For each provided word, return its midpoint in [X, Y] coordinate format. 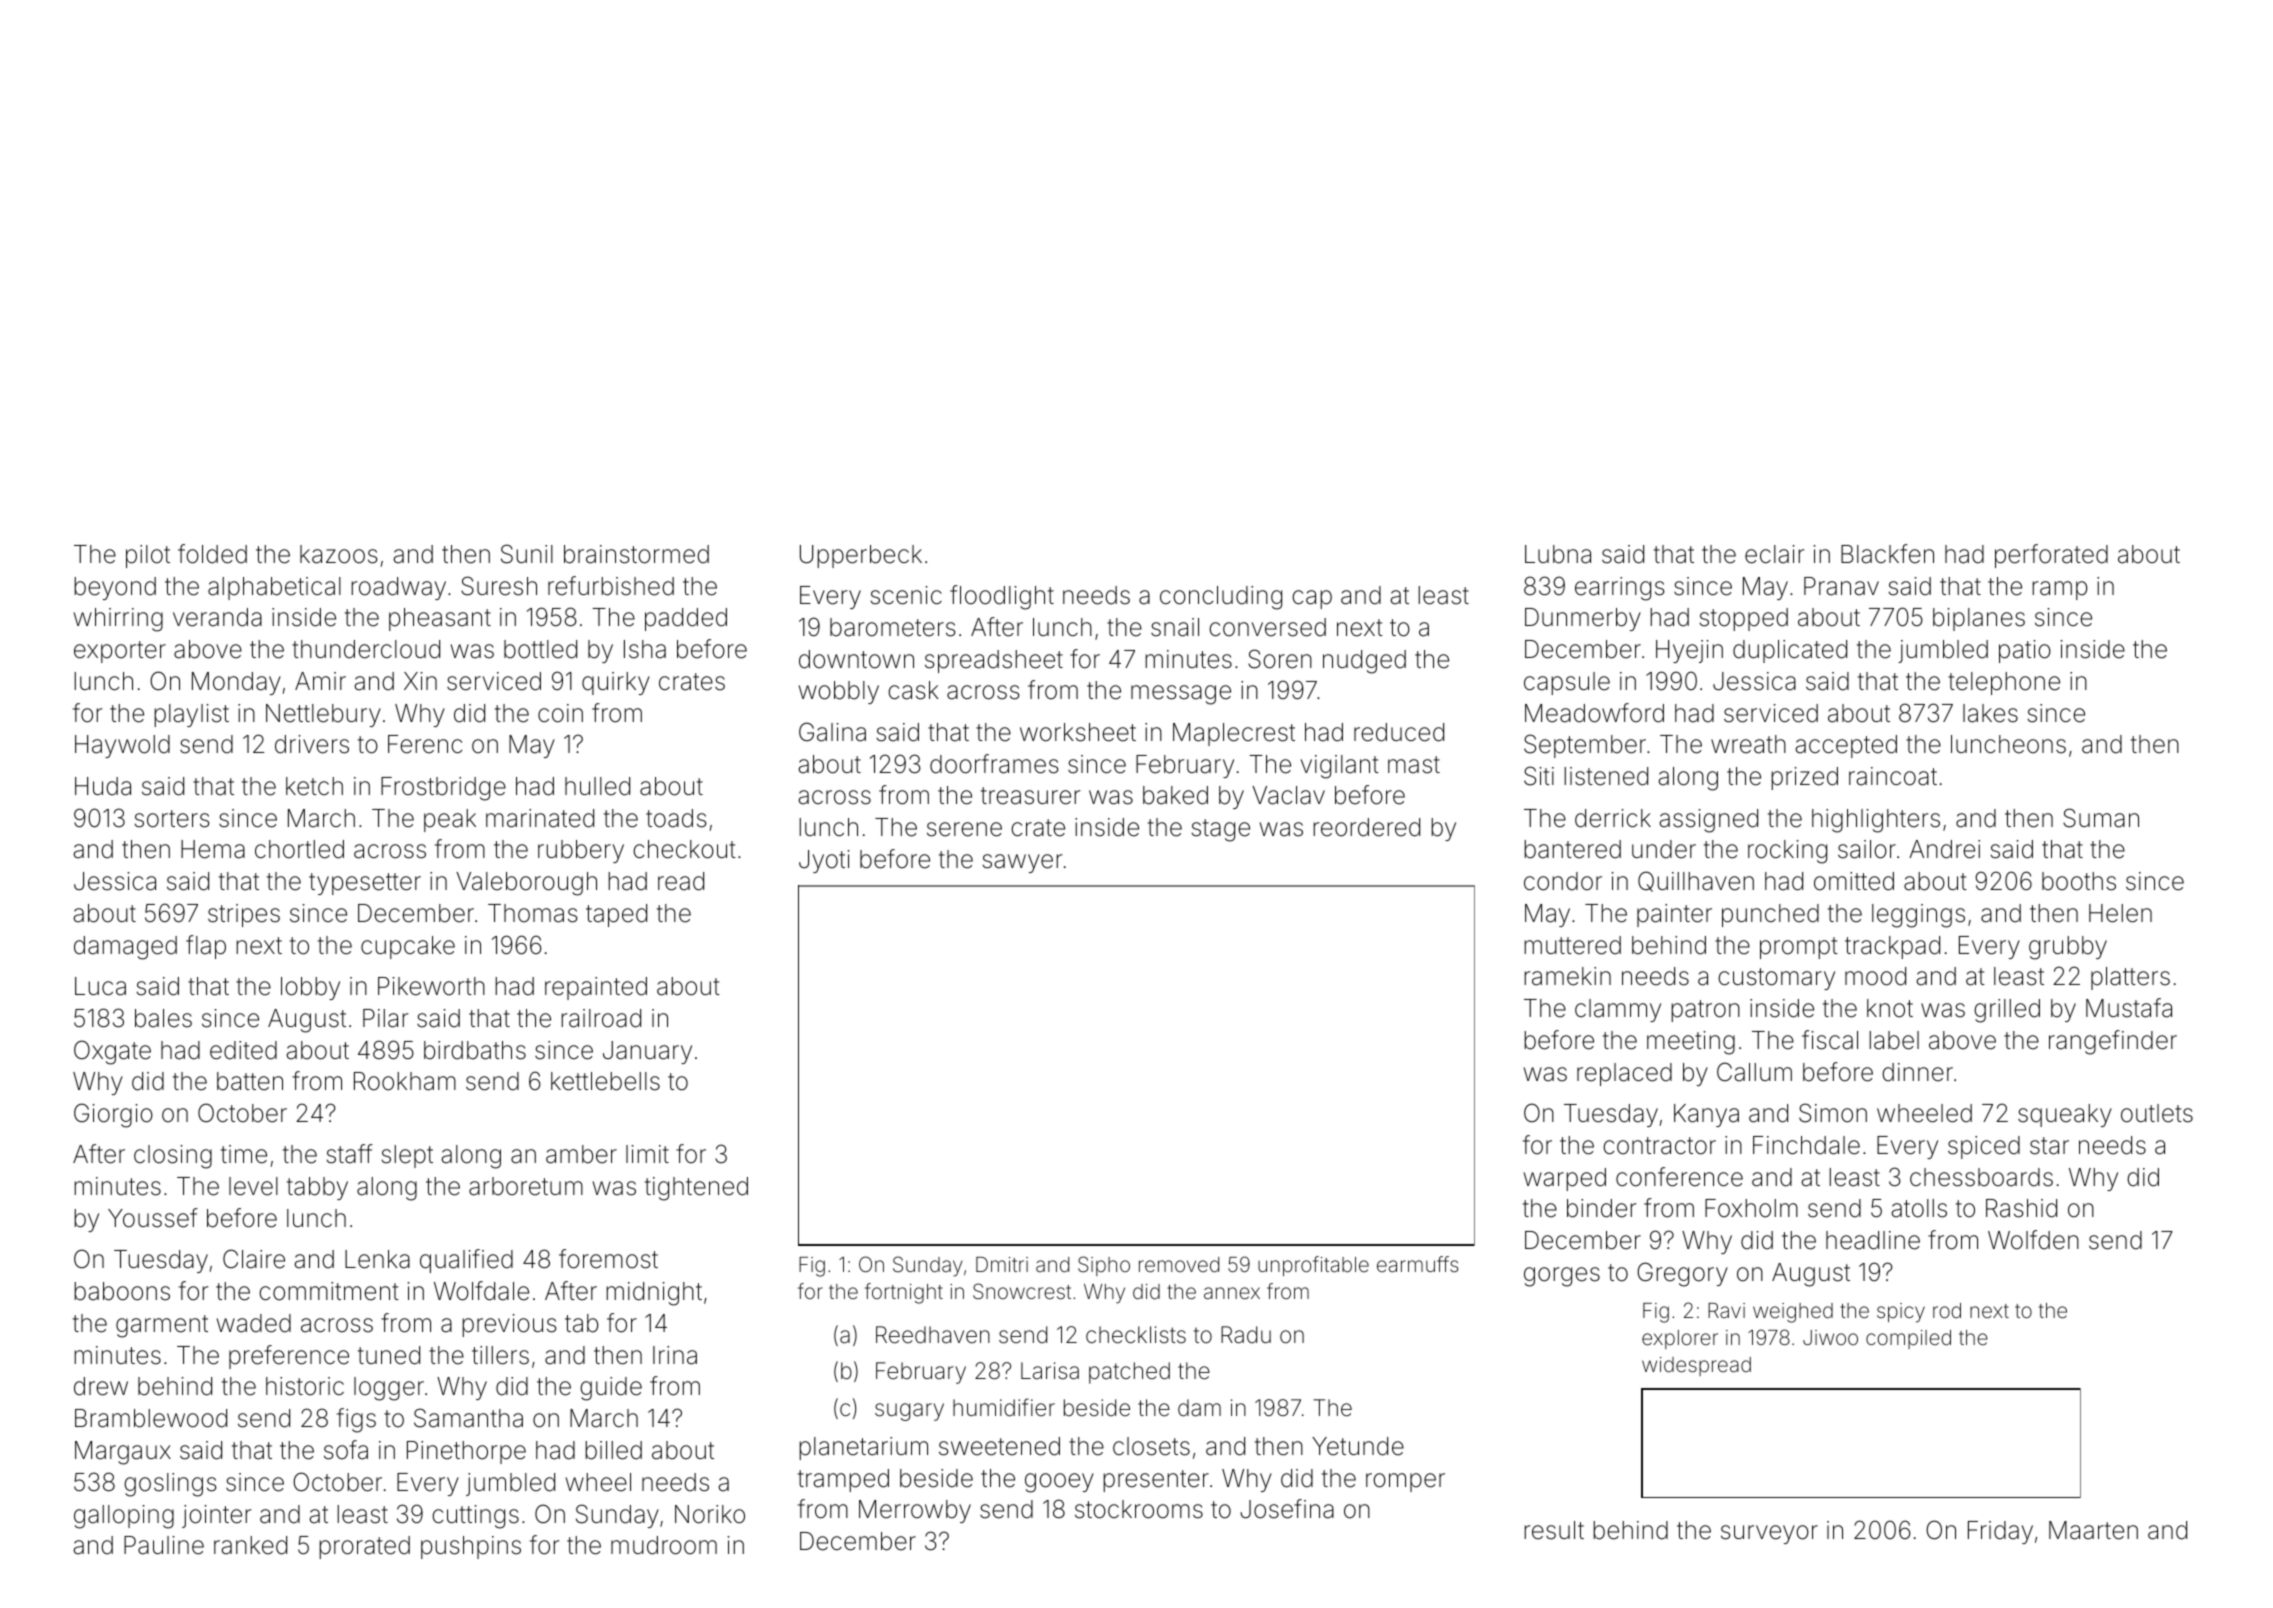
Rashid [2021, 1208]
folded [212, 554]
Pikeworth [431, 986]
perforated [2051, 556]
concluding [1221, 598]
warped [1565, 1179]
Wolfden [2033, 1240]
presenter [1156, 1481]
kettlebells [605, 1081]
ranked [250, 1545]
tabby [317, 1188]
